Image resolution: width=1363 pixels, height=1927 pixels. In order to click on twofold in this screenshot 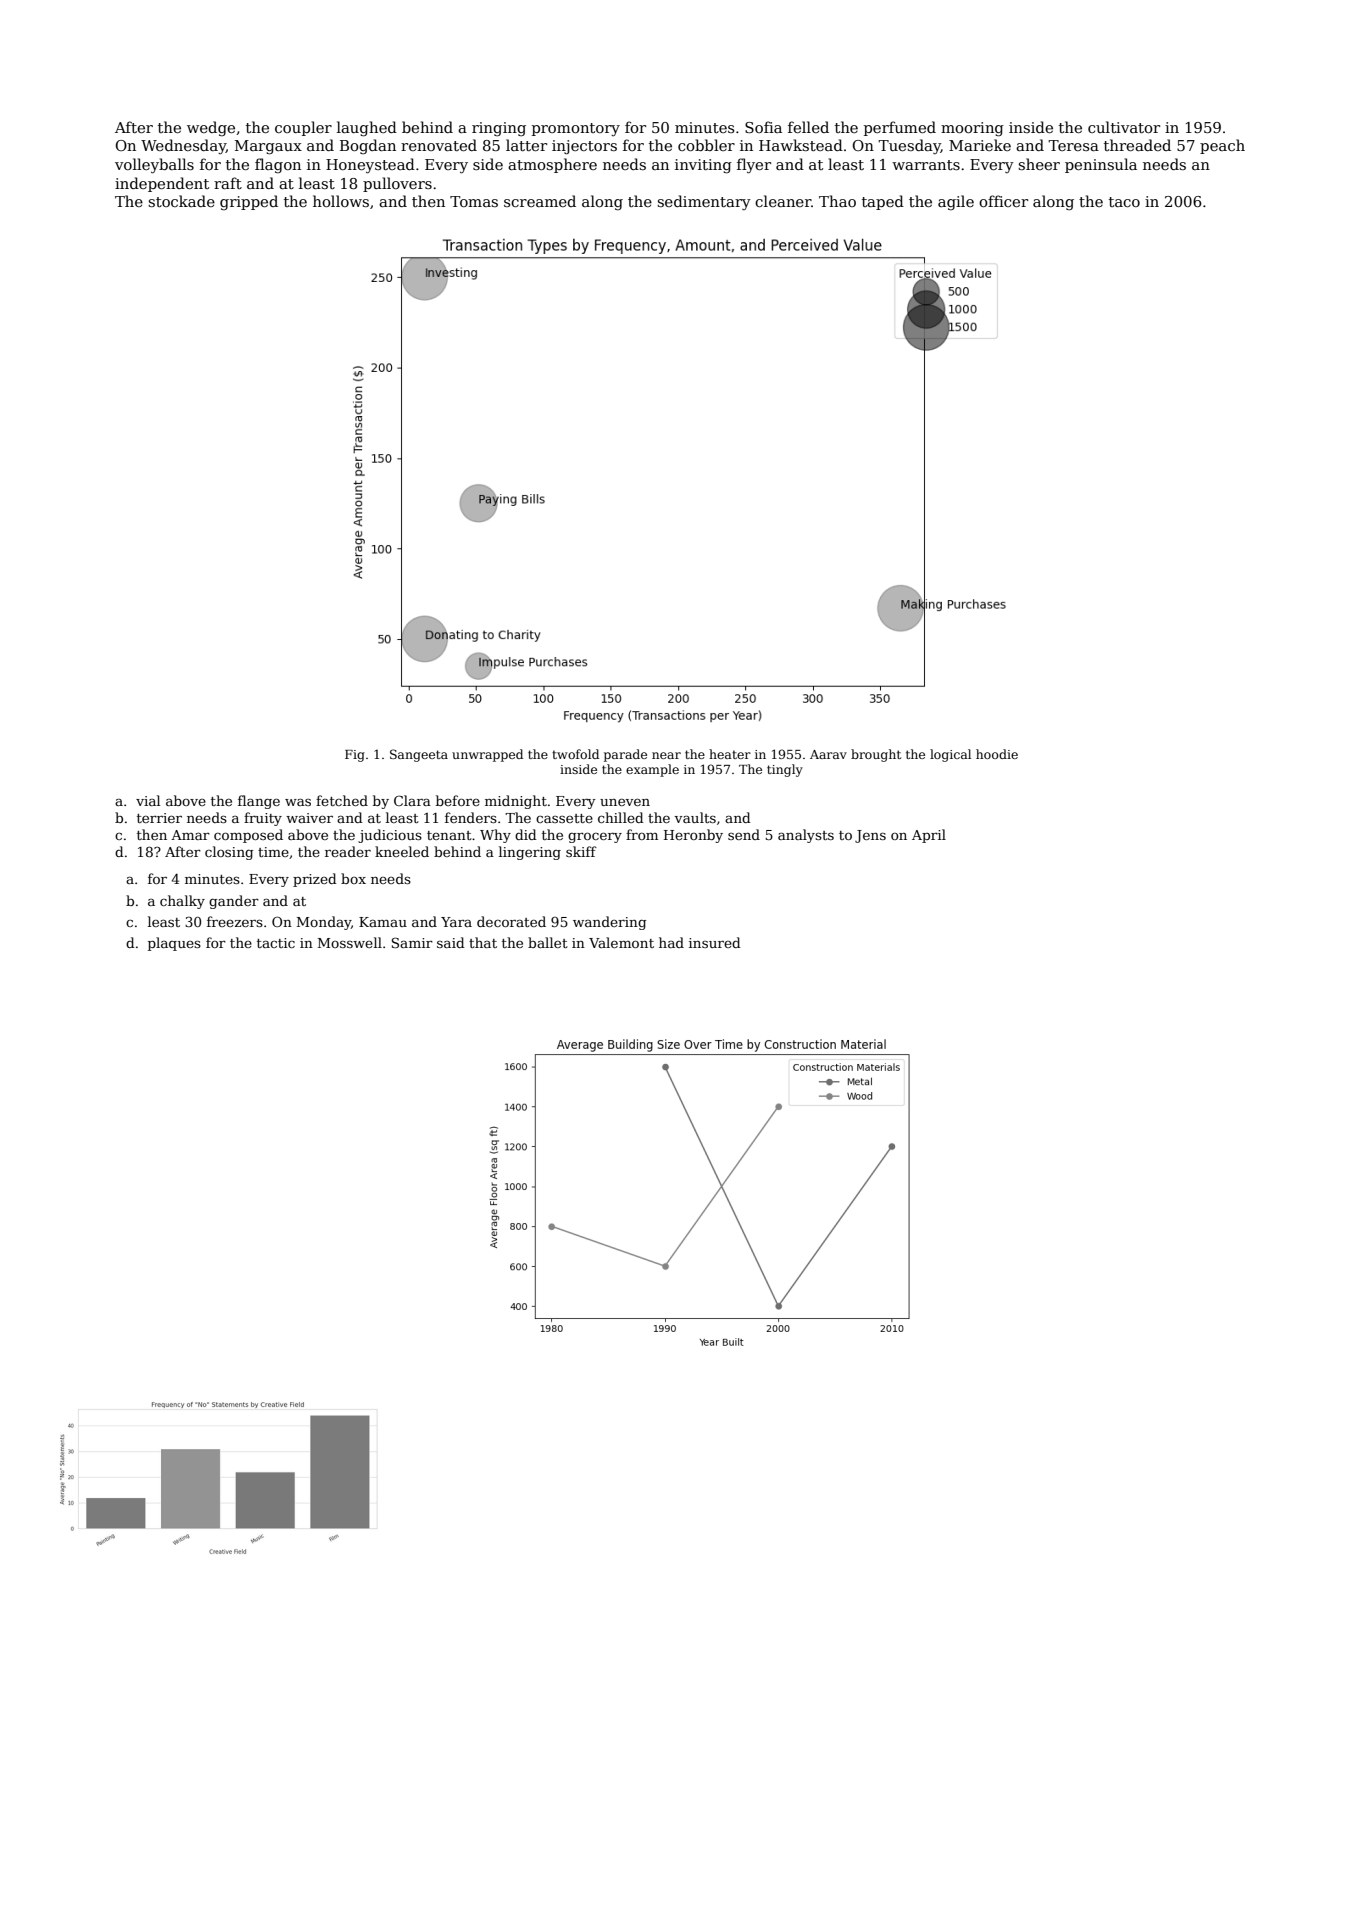, I will do `click(575, 754)`.
